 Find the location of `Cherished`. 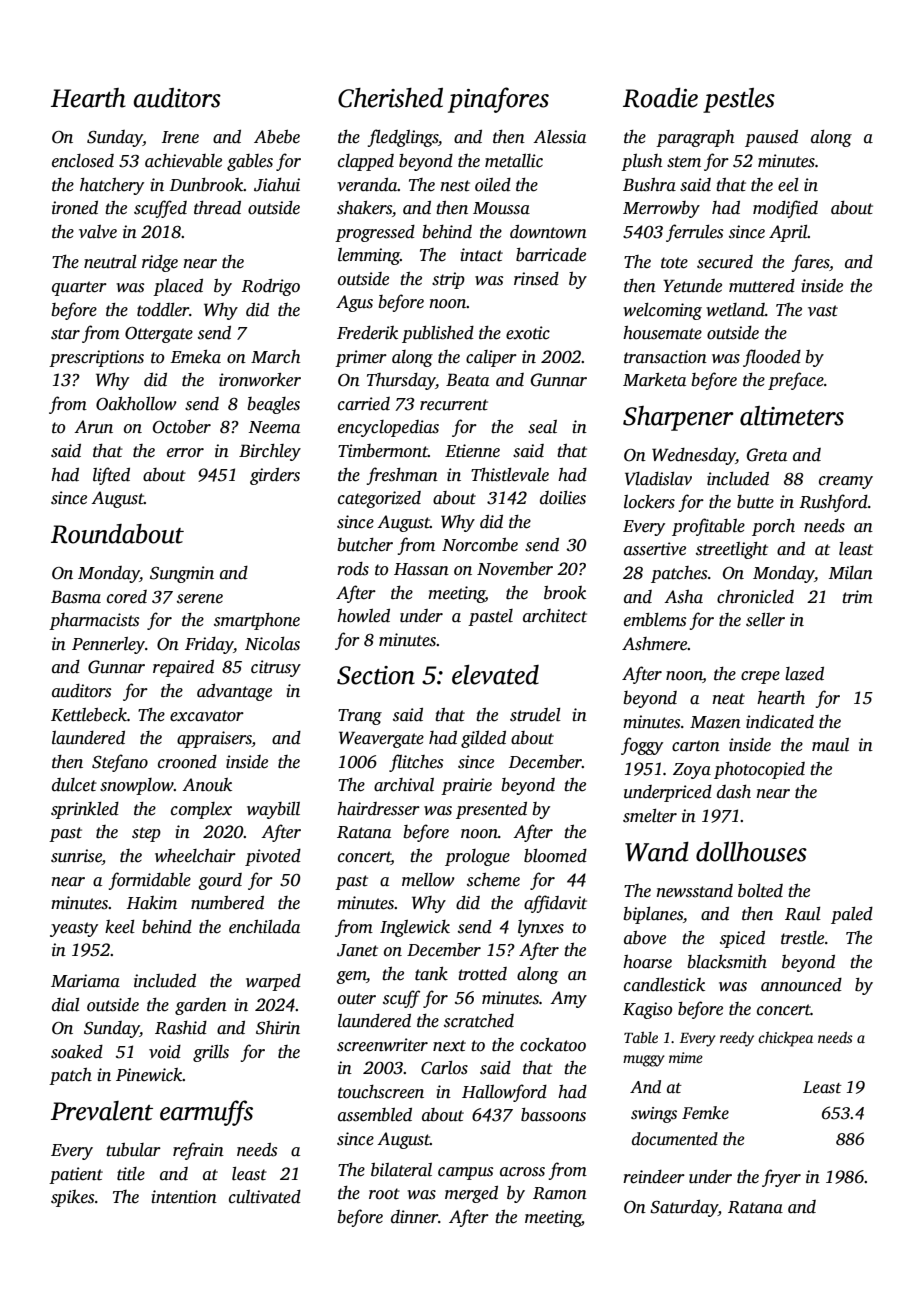

Cherished is located at coordinates (390, 98).
